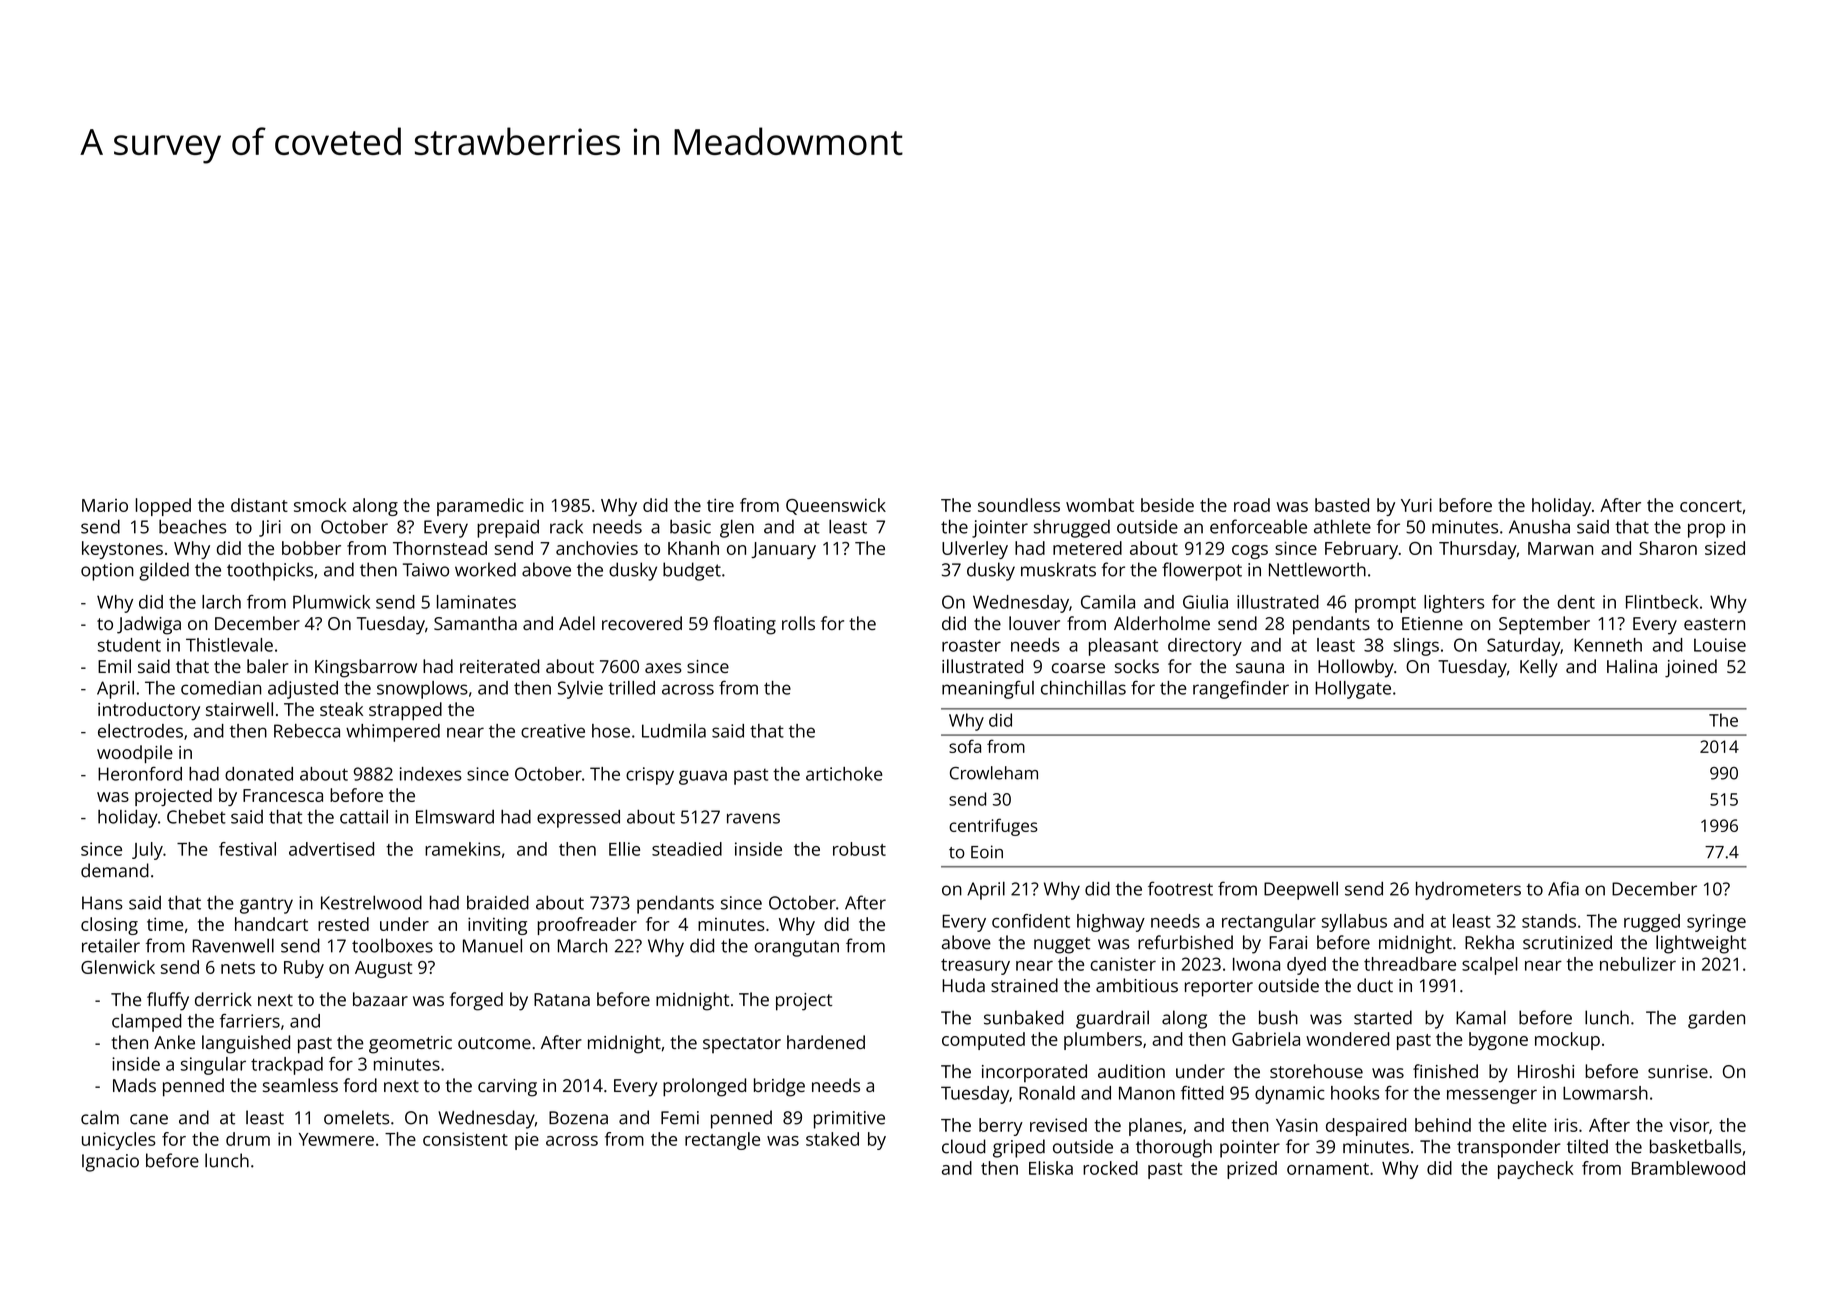  I want to click on Afia, so click(1563, 888).
